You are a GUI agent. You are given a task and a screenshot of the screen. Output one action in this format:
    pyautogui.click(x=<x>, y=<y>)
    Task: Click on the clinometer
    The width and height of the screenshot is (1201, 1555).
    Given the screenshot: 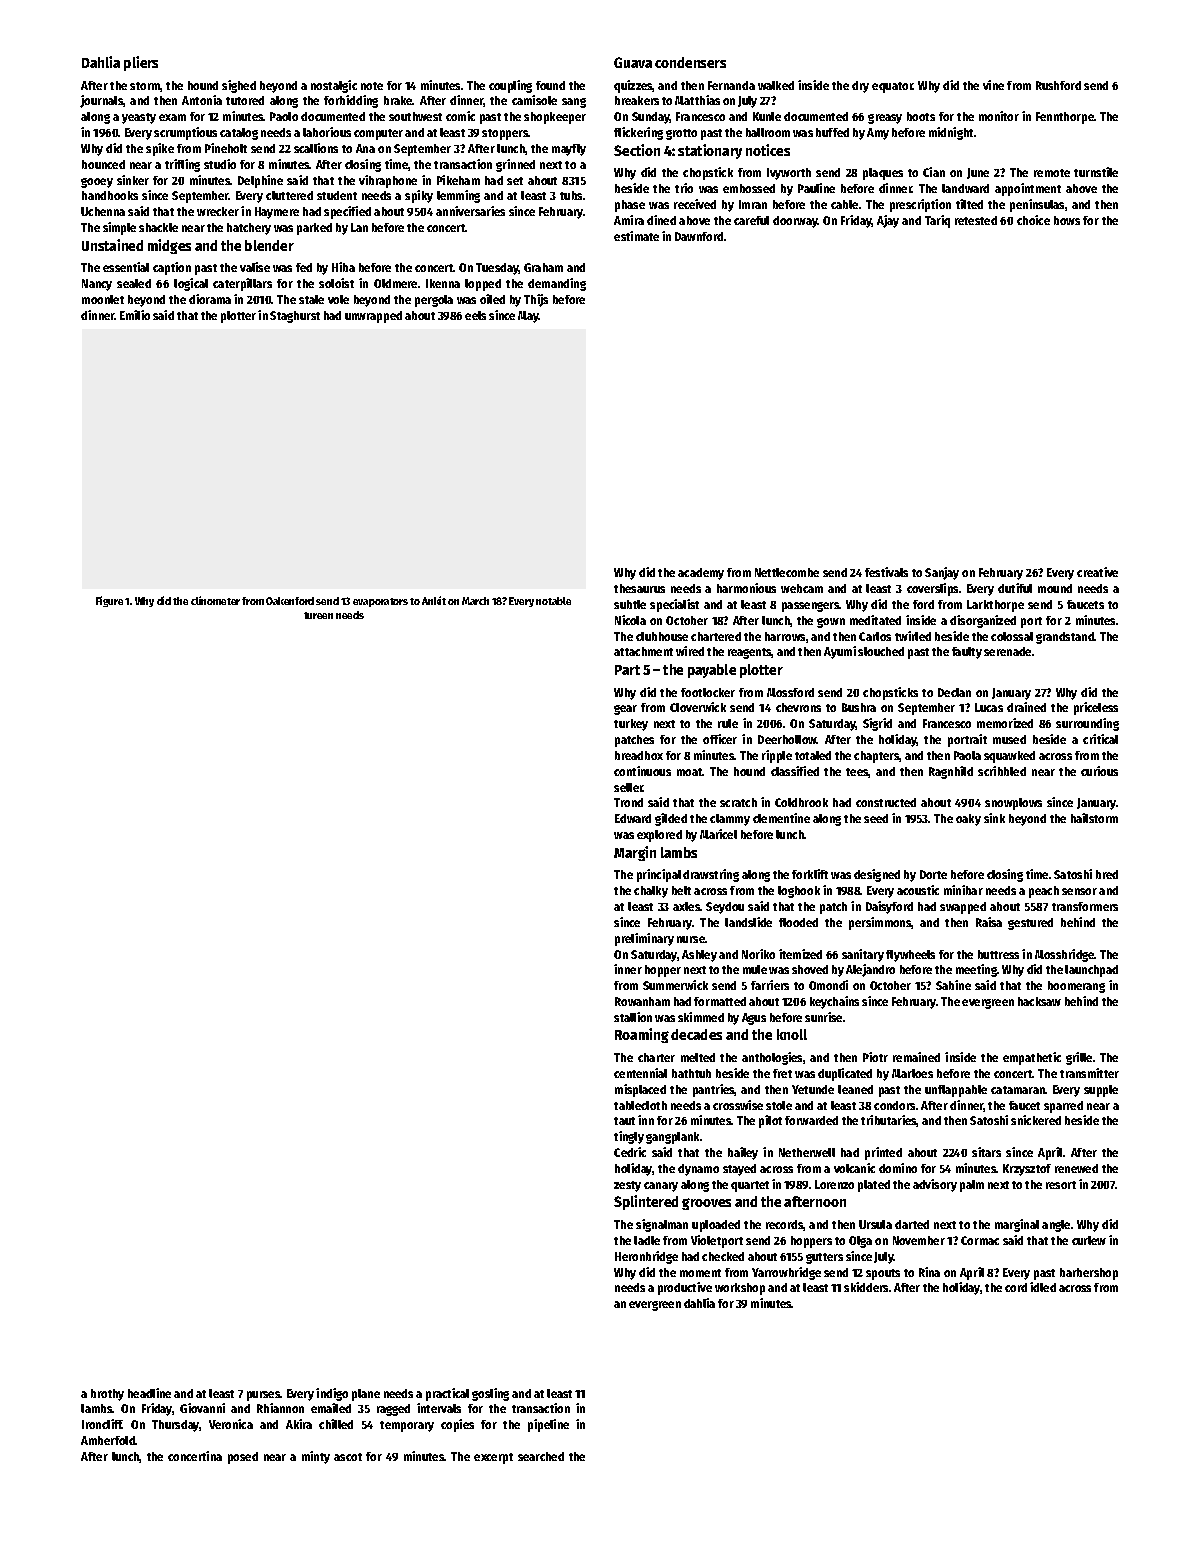 What is the action you would take?
    pyautogui.click(x=215, y=600)
